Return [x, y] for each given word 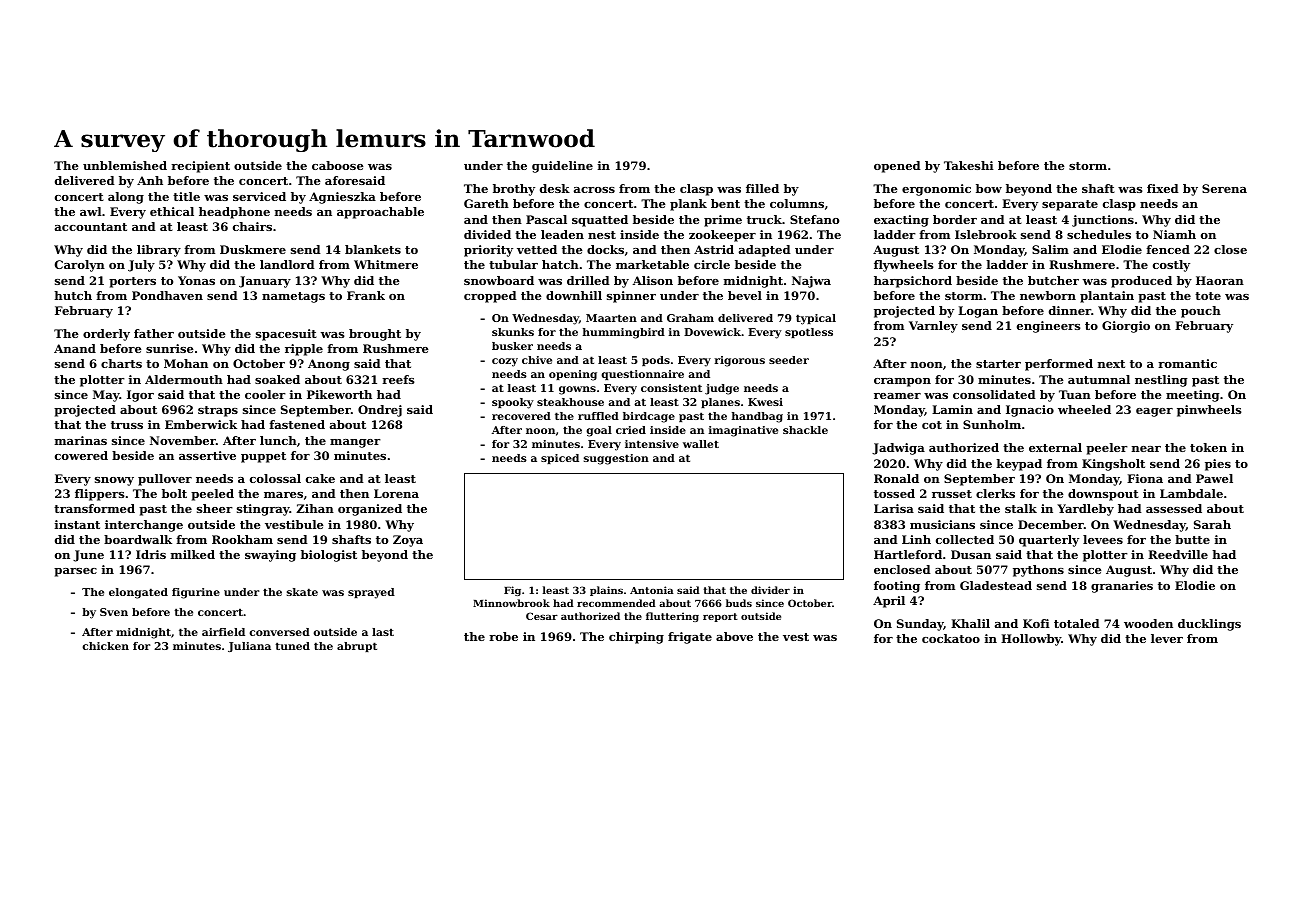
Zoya [408, 541]
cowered [81, 455]
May [106, 396]
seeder [789, 360]
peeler [1107, 449]
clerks [995, 493]
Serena [1224, 188]
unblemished [125, 165]
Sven [114, 612]
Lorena [396, 493]
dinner [1070, 310]
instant [77, 524]
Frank [366, 295]
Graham [690, 318]
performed [1059, 365]
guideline [562, 167]
